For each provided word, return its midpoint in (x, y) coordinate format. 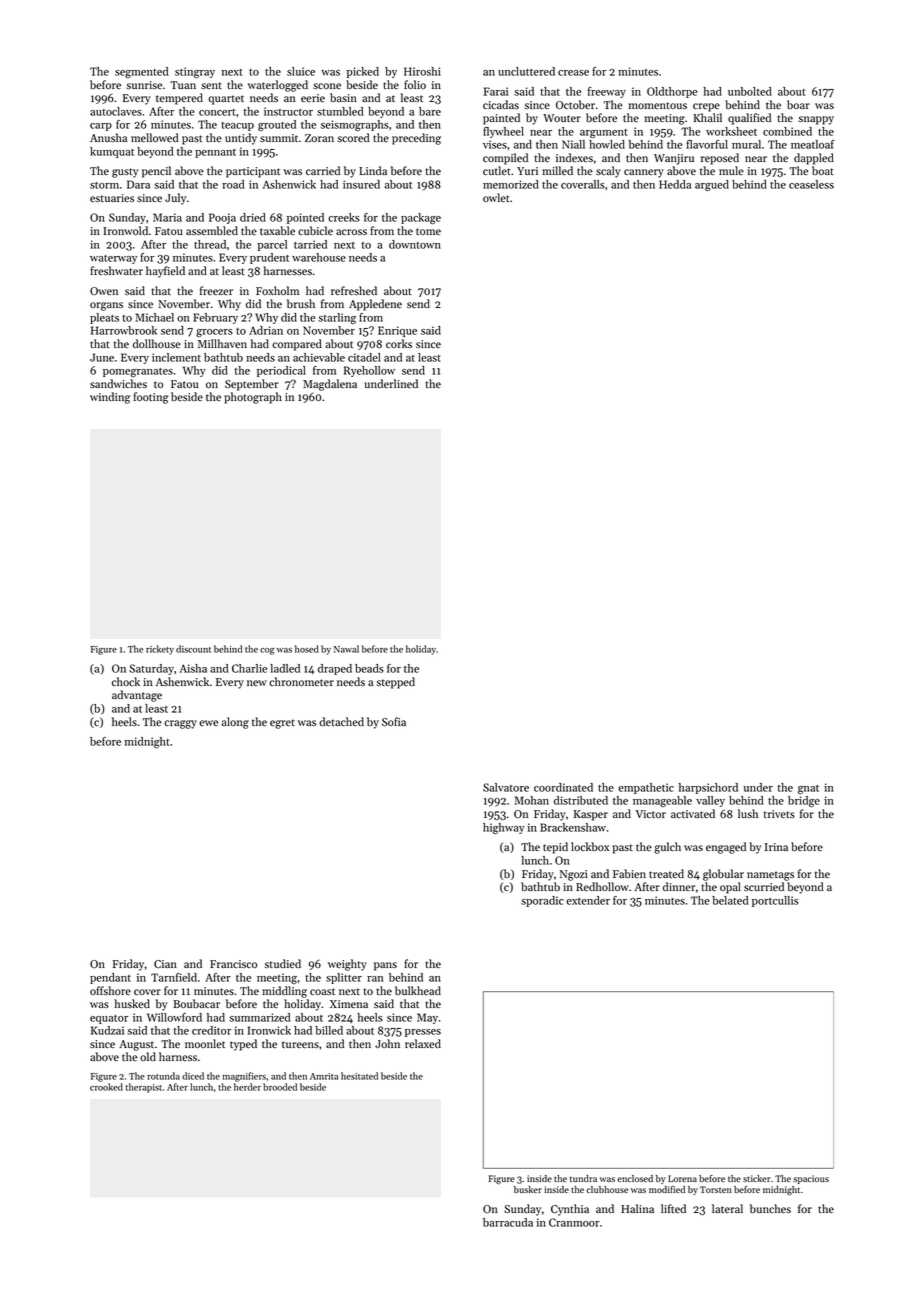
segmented (142, 72)
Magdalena (330, 385)
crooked (106, 1087)
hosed (307, 649)
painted (501, 119)
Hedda (675, 184)
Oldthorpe (672, 92)
